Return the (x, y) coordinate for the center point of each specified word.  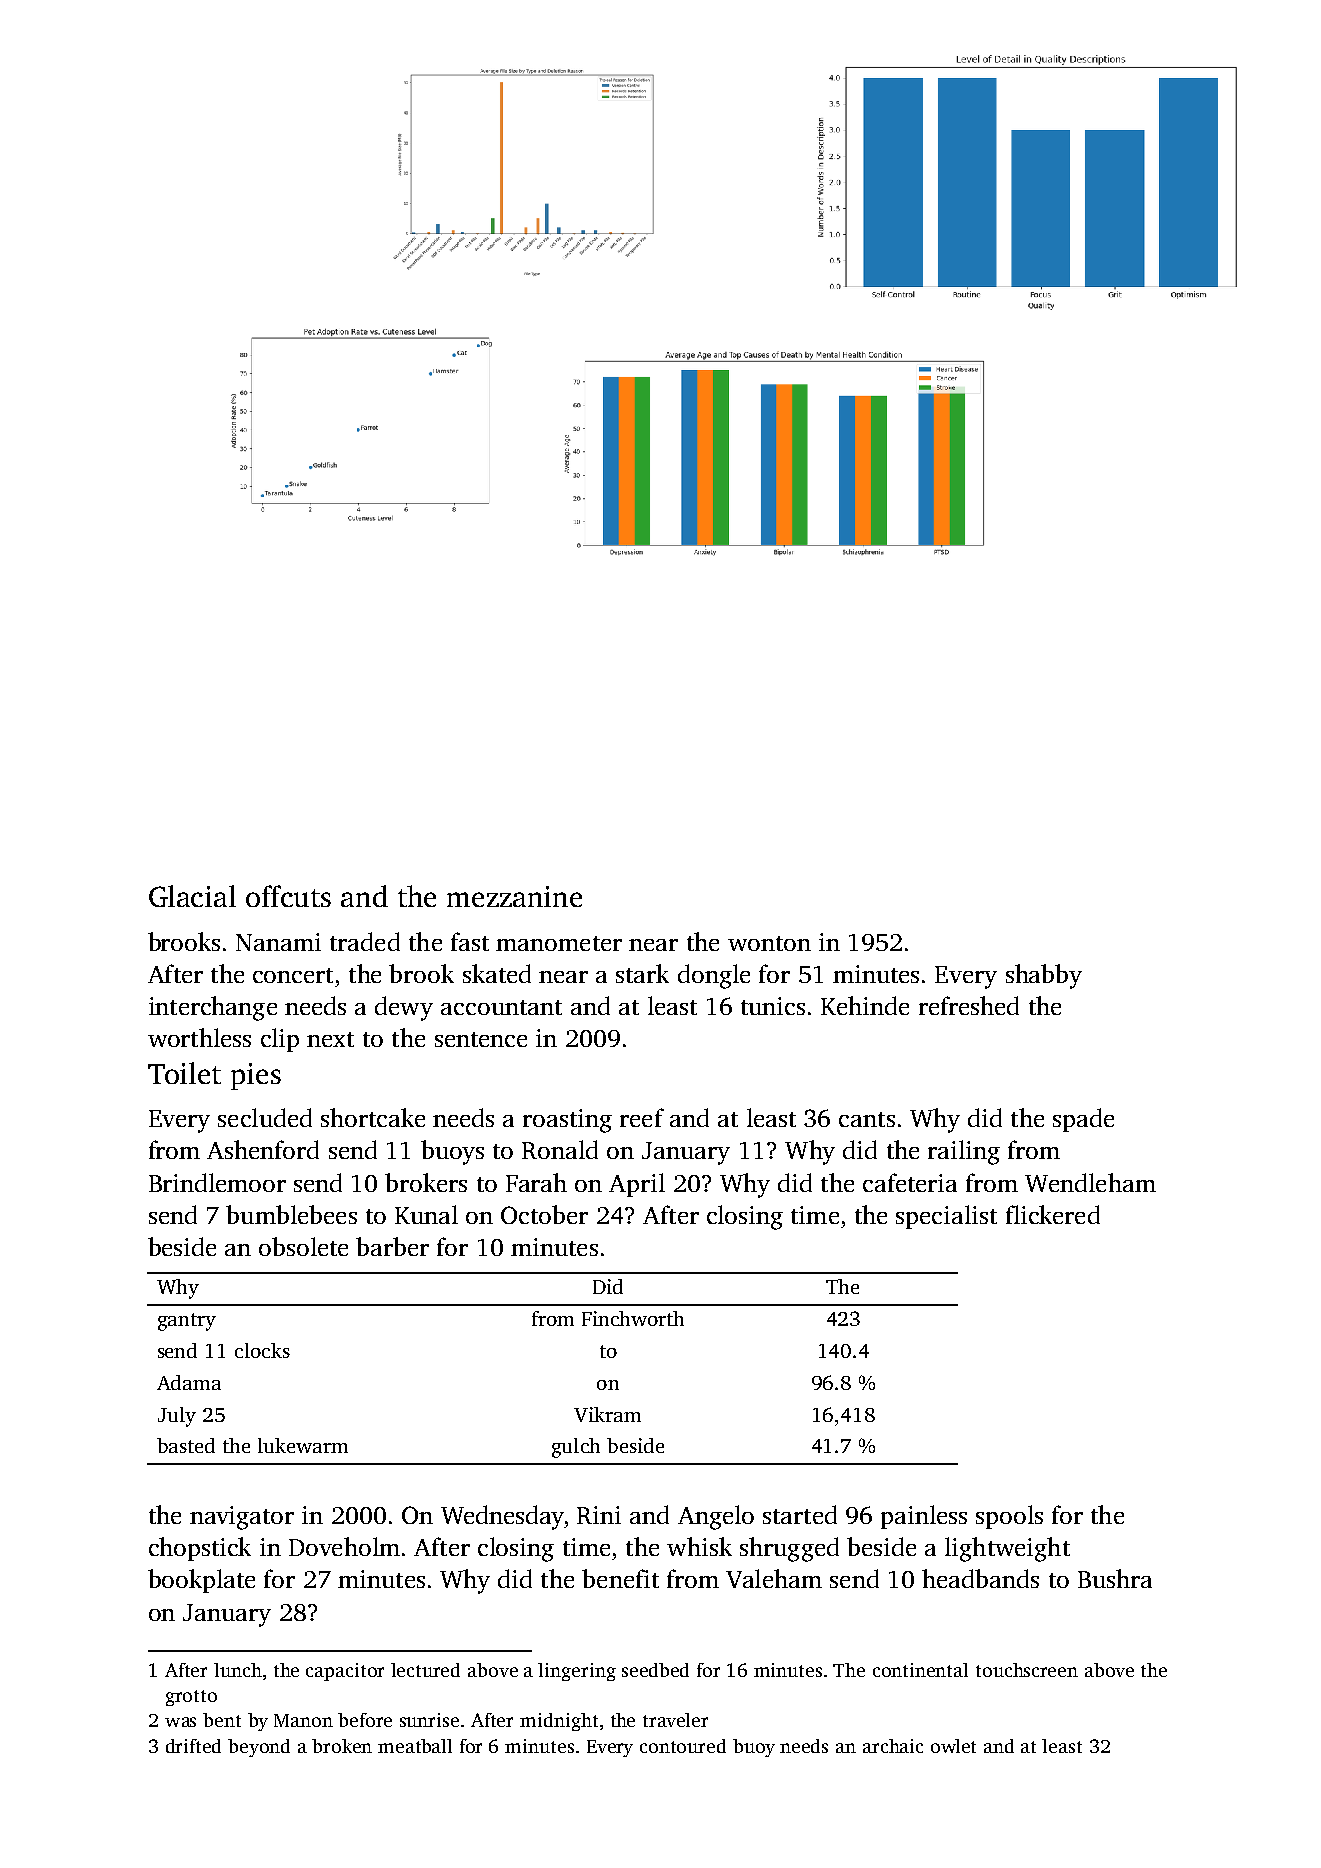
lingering (577, 1672)
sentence (481, 1039)
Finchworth (633, 1318)
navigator (242, 1518)
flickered (1053, 1214)
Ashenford (263, 1149)
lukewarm (303, 1445)
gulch (576, 1448)
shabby (1044, 976)
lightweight (1007, 1549)
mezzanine (514, 896)
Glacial (192, 896)
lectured (425, 1670)
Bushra (1115, 1578)
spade (1083, 1120)
